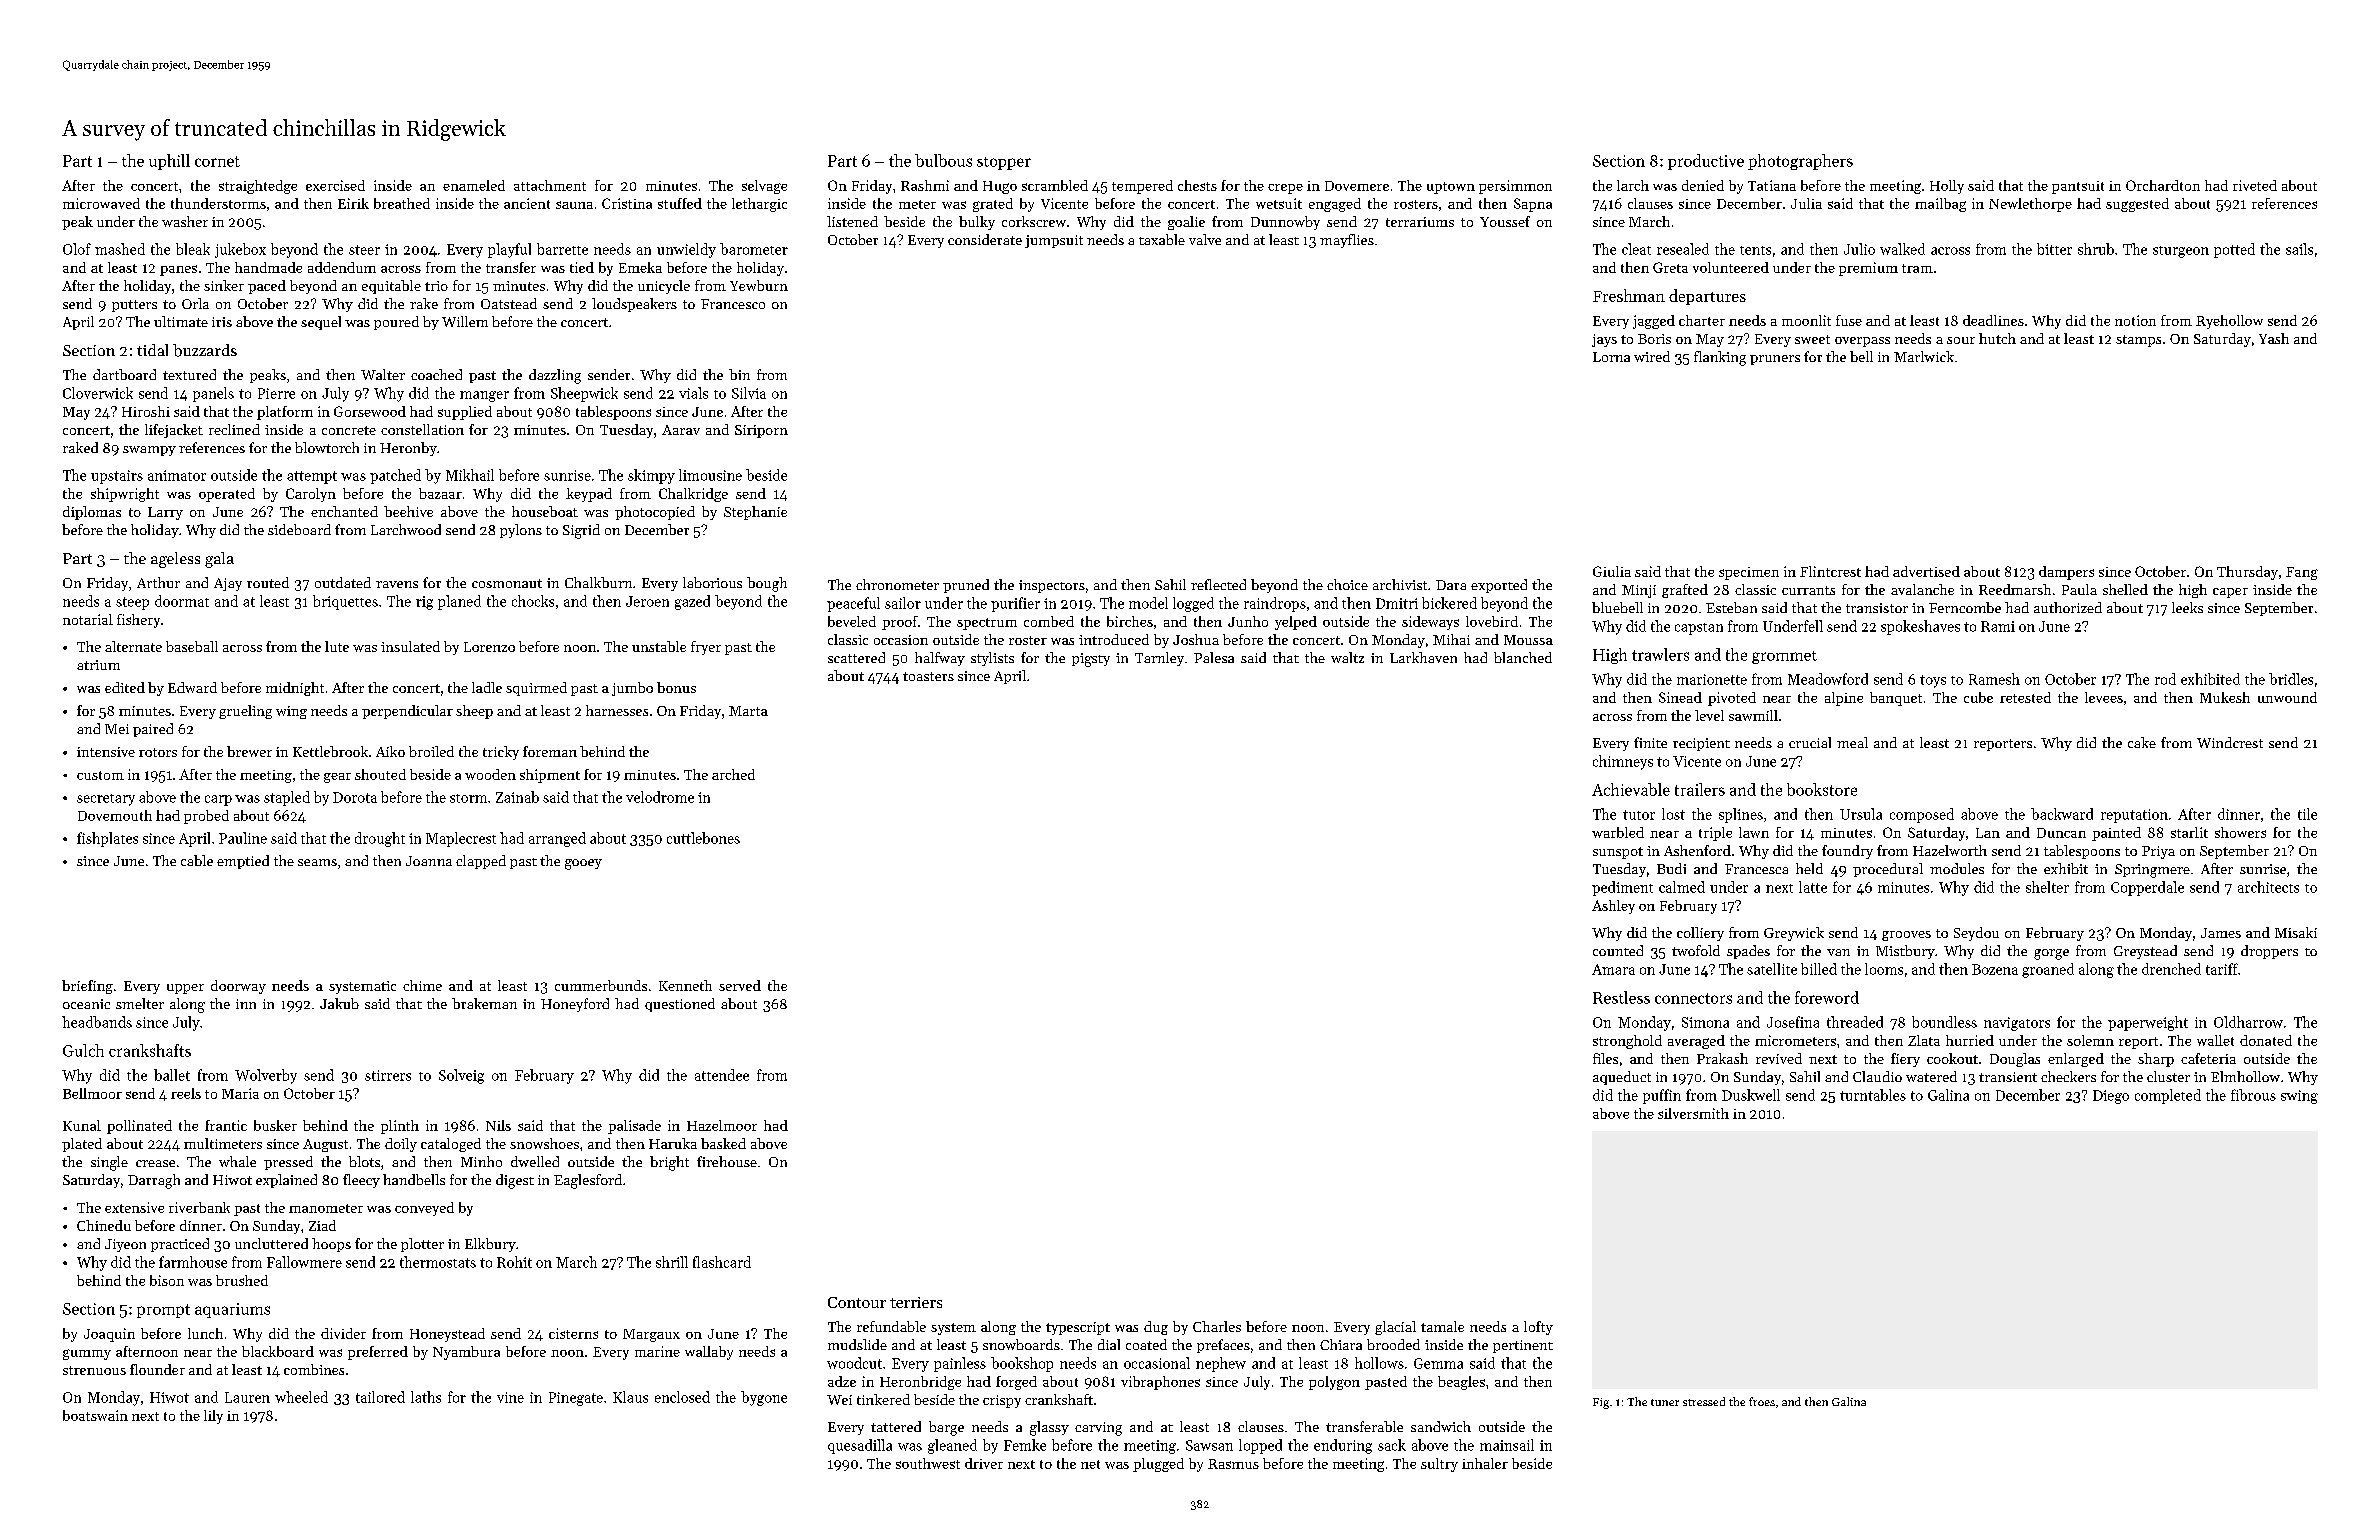  Describe the element at coordinates (436, 286) in the screenshot. I see `trio` at that location.
